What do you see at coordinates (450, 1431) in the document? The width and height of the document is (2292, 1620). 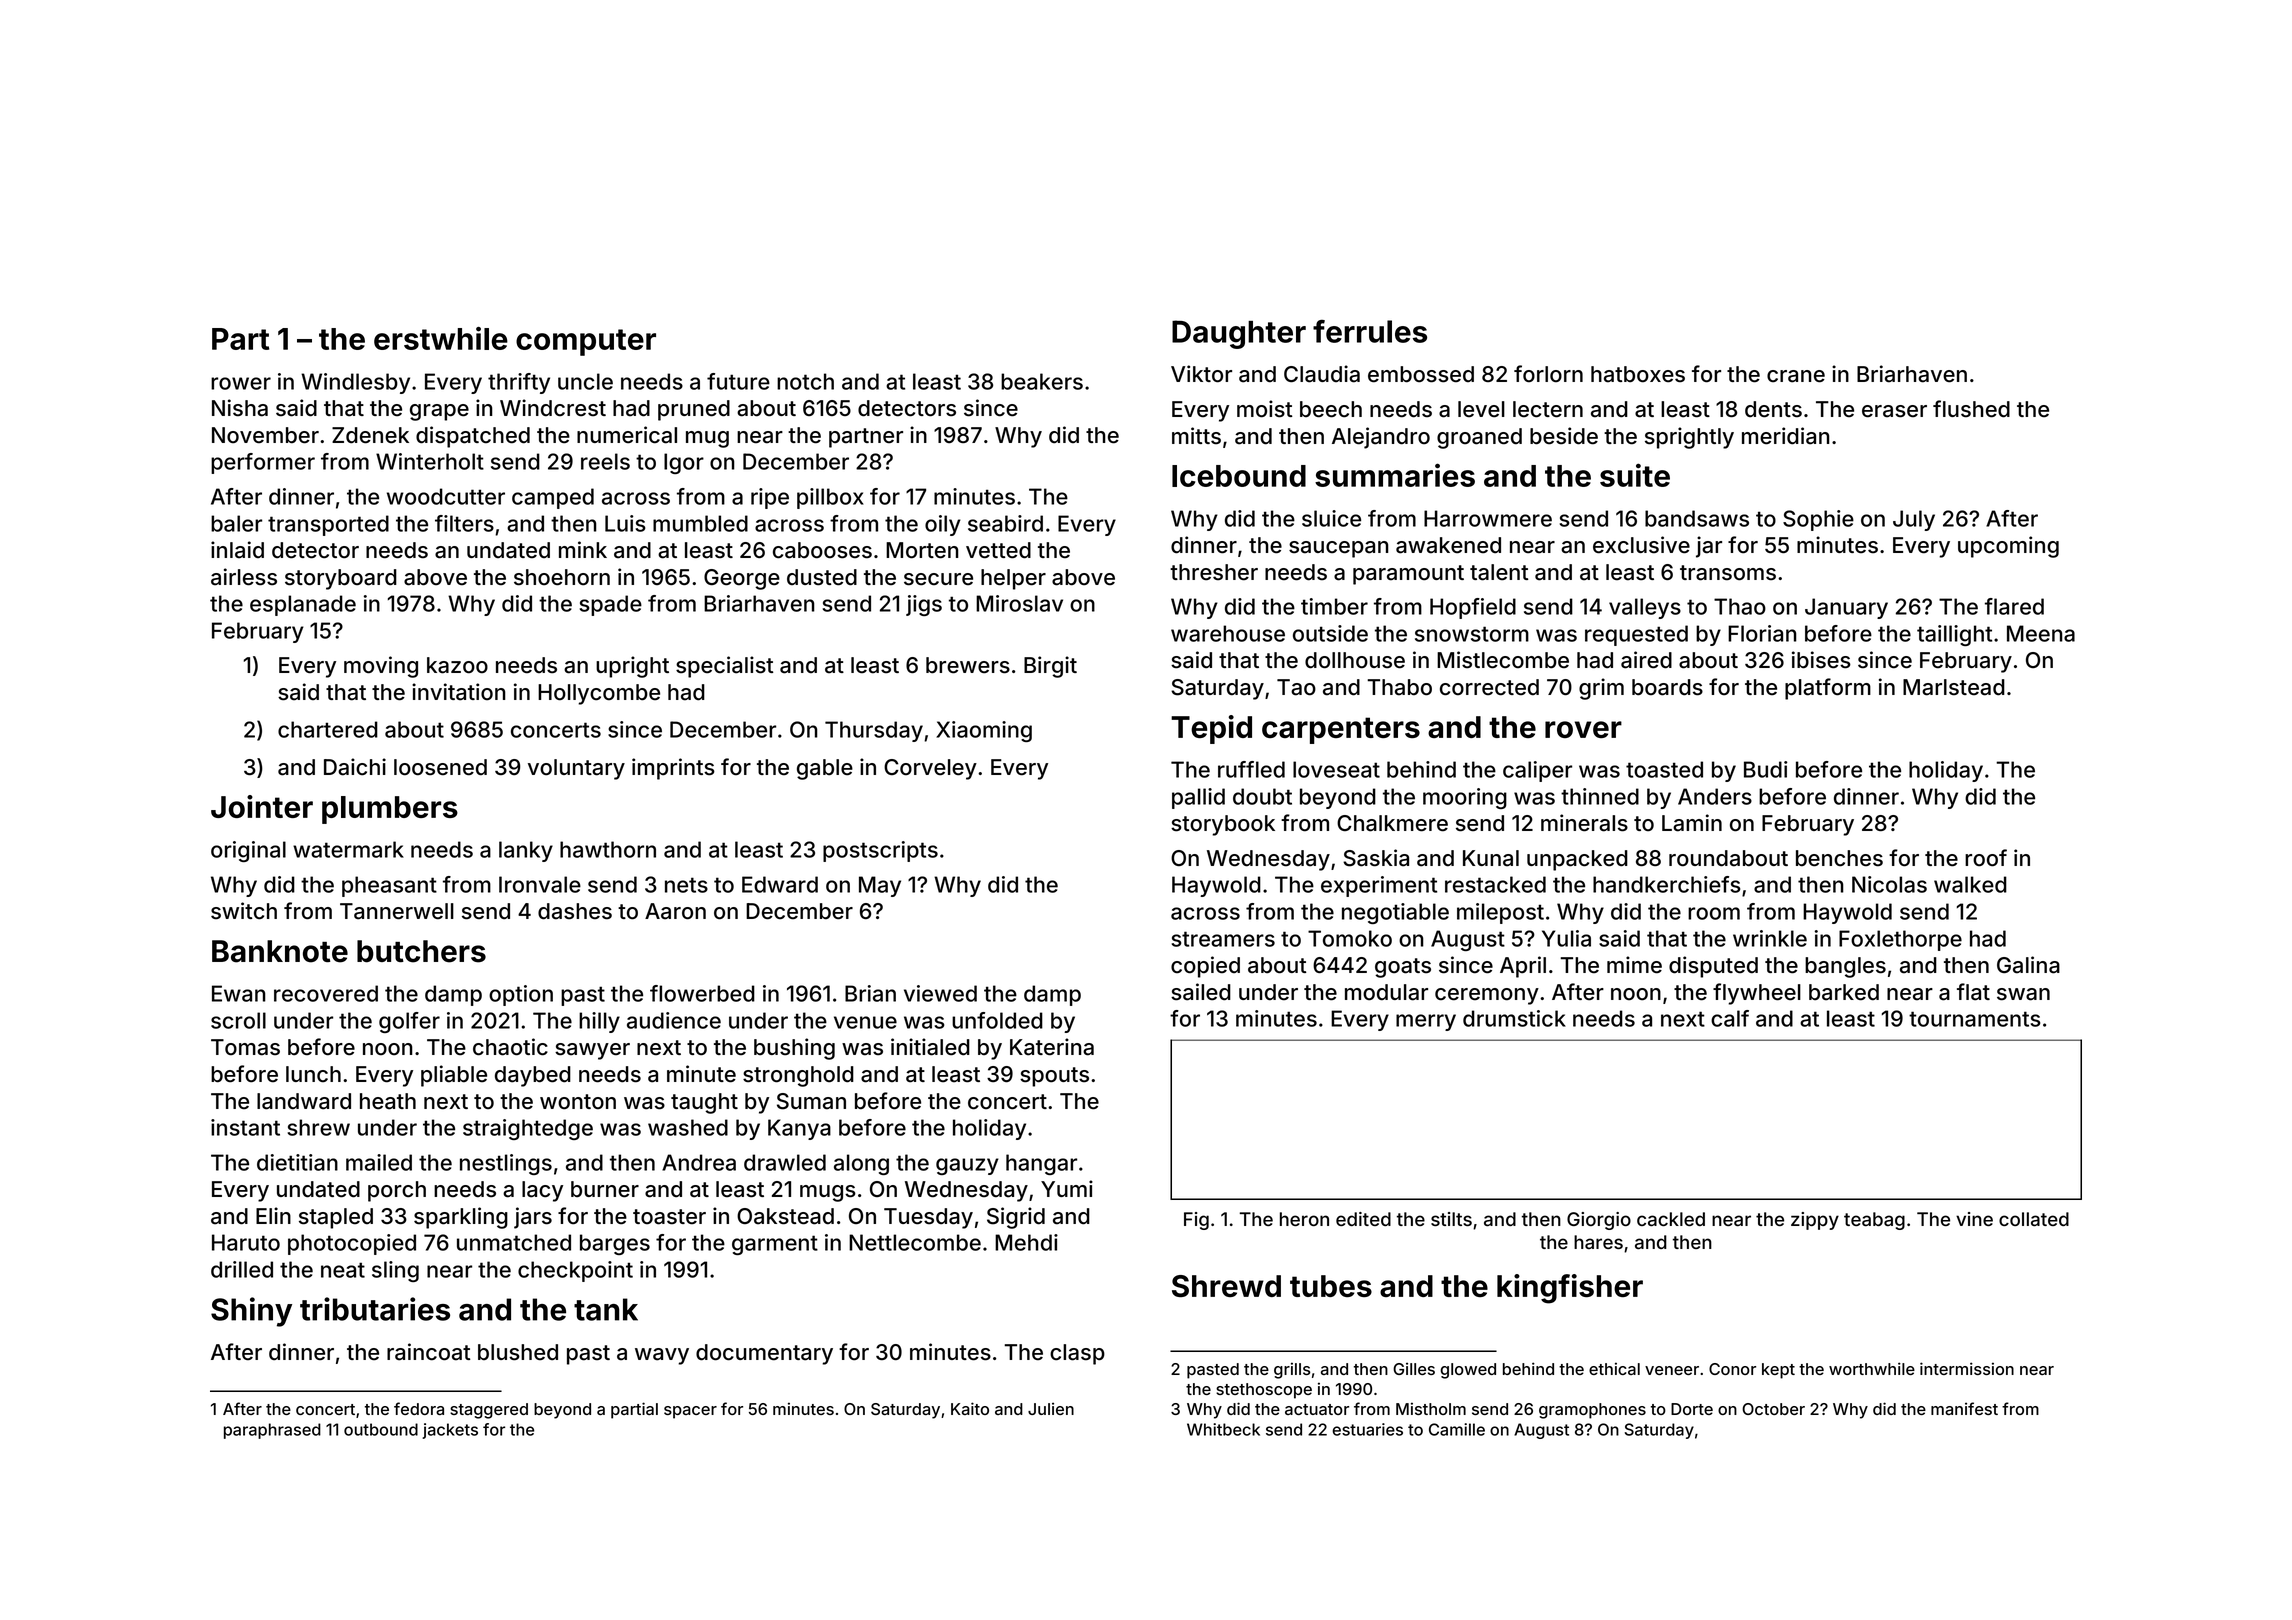 I see `jackets` at bounding box center [450, 1431].
